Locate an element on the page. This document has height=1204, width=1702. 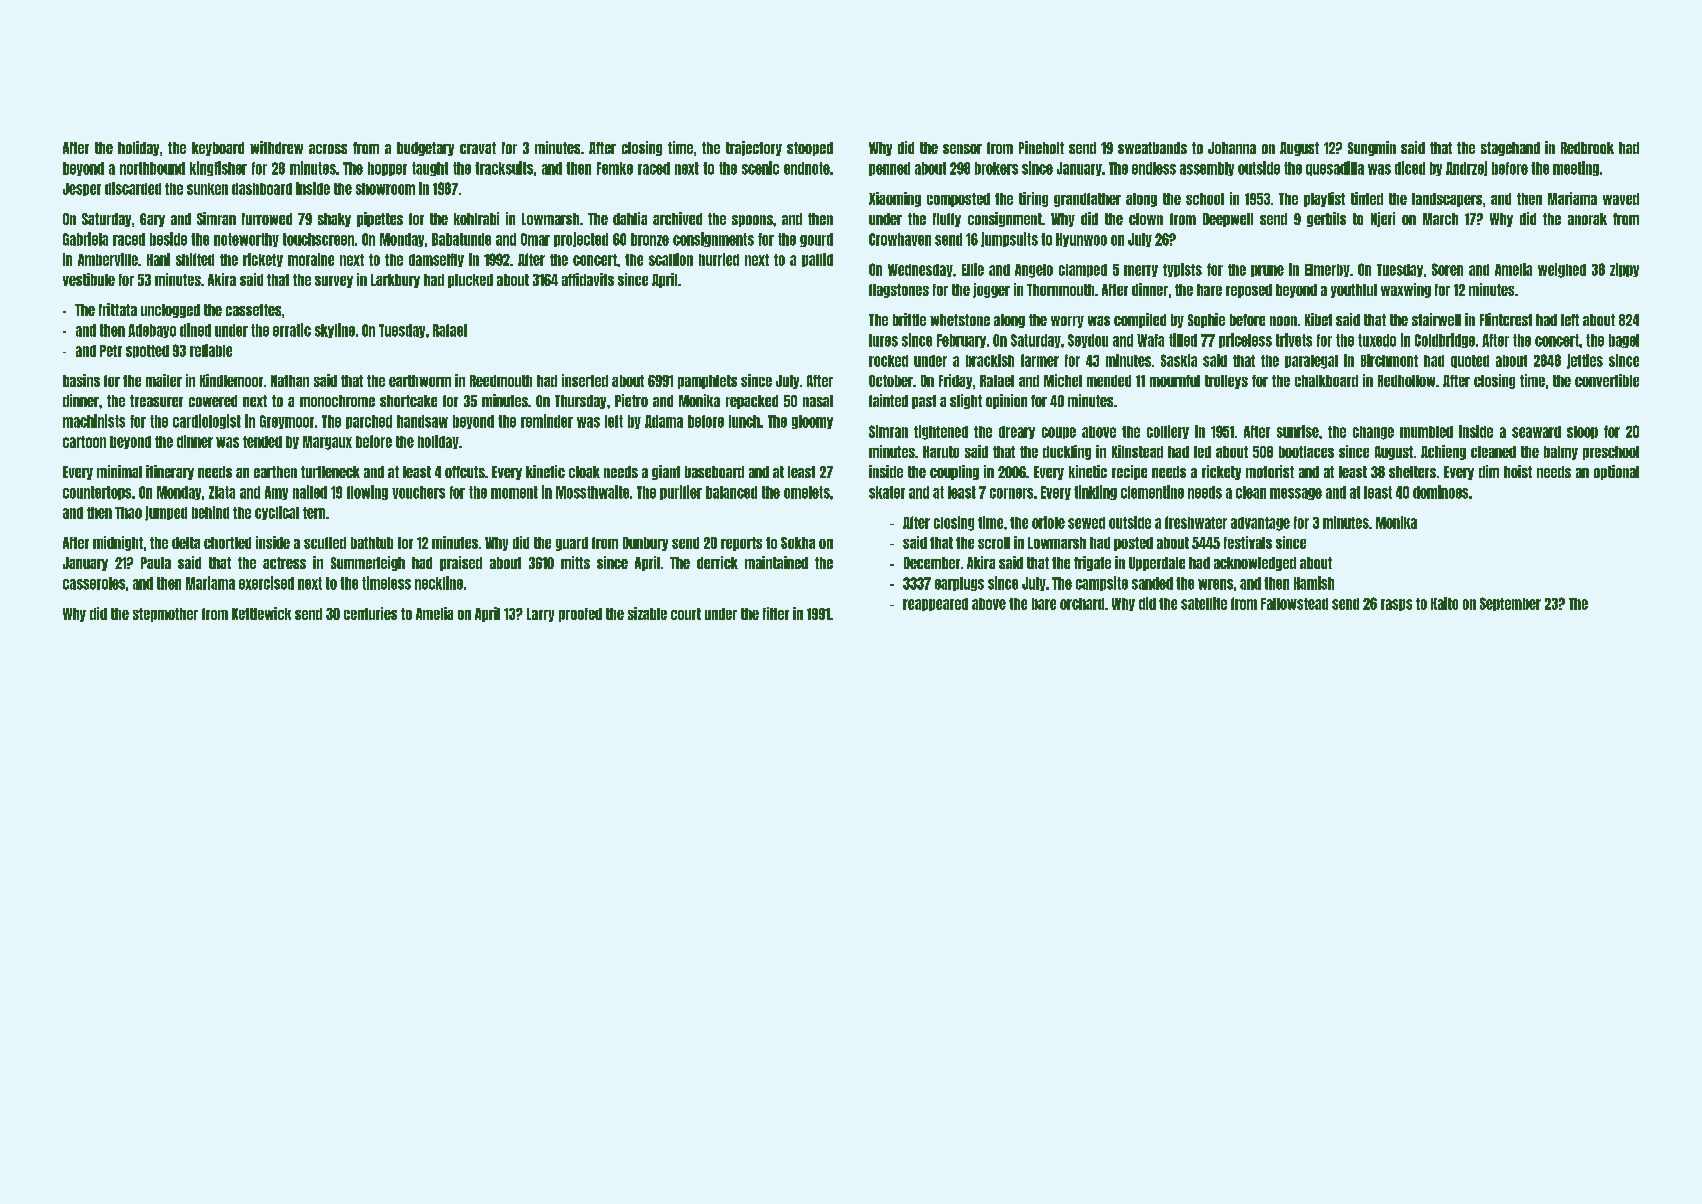
Redbrook is located at coordinates (1587, 148).
